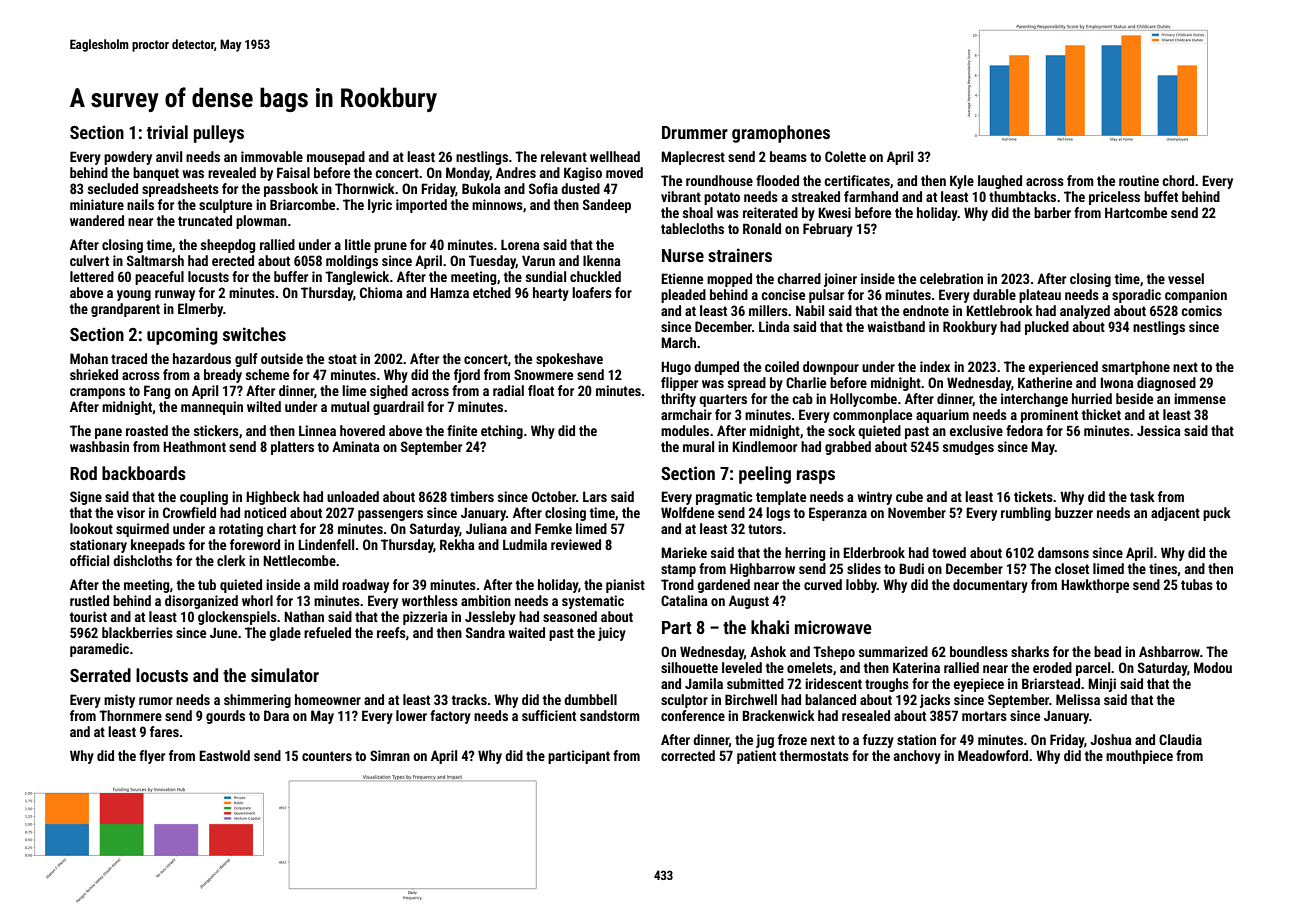  What do you see at coordinates (272, 156) in the screenshot?
I see `immovable` at bounding box center [272, 156].
